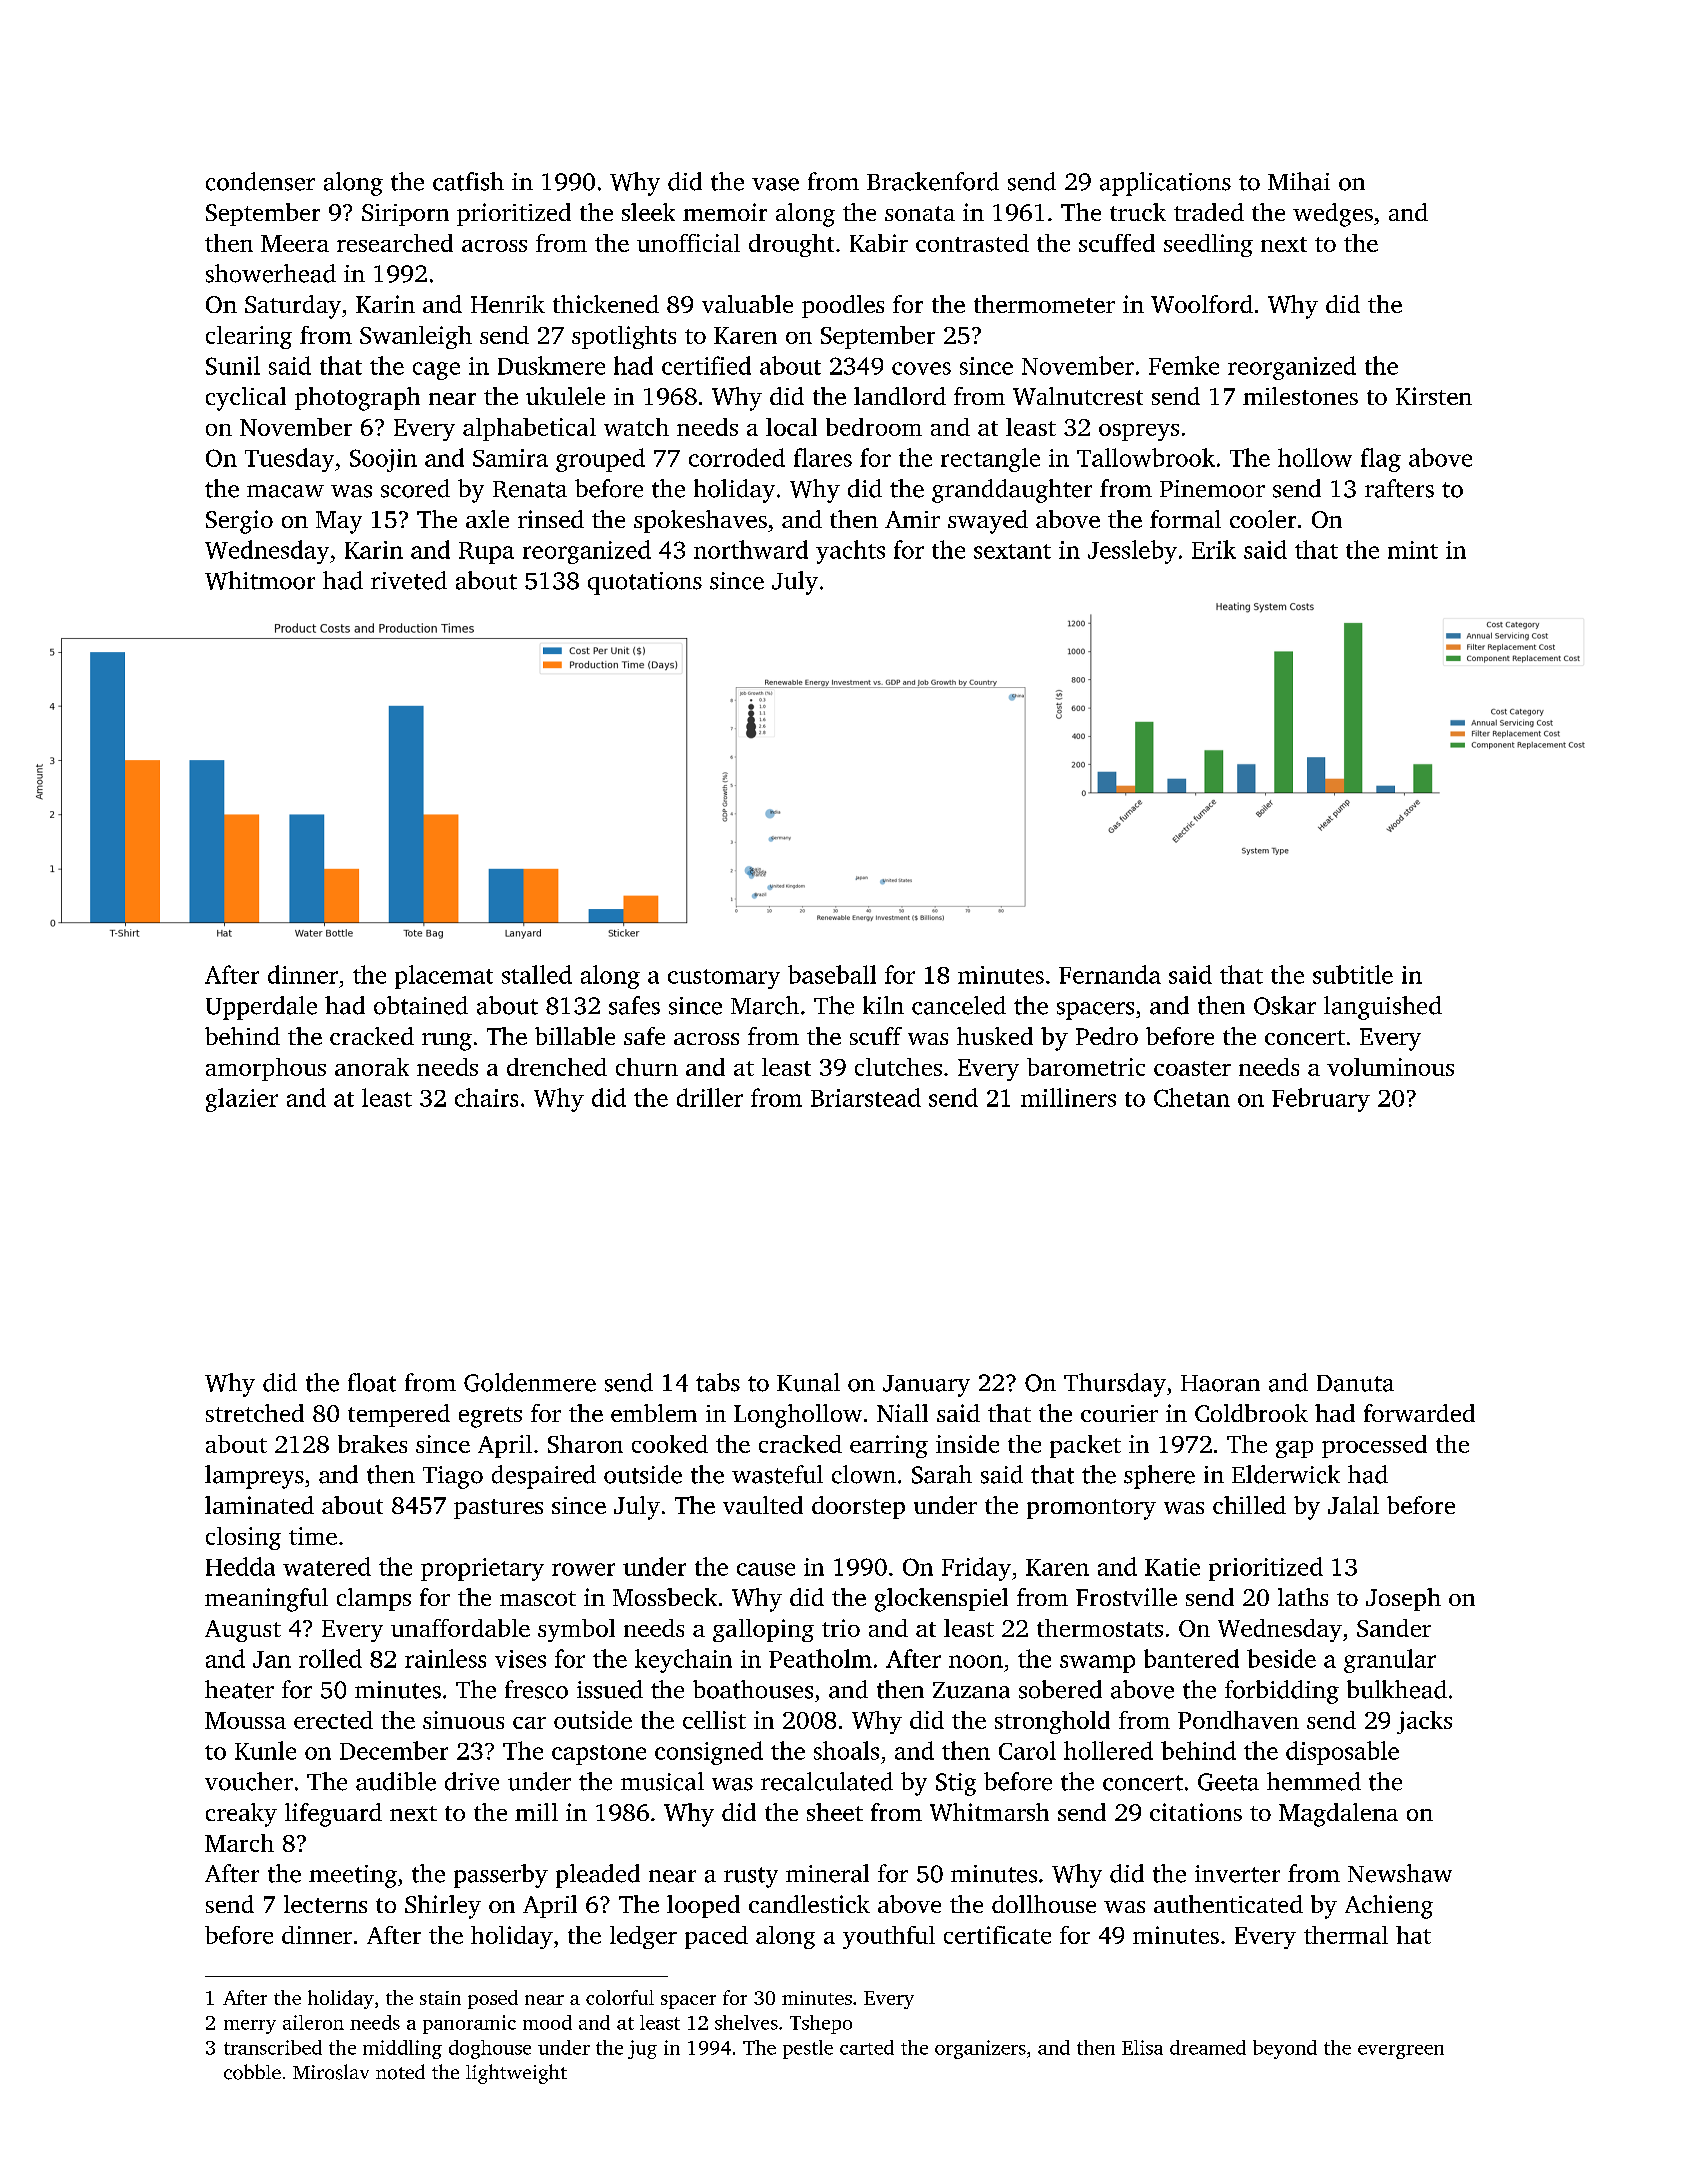  Describe the element at coordinates (333, 1720) in the screenshot. I see `erected` at that location.
